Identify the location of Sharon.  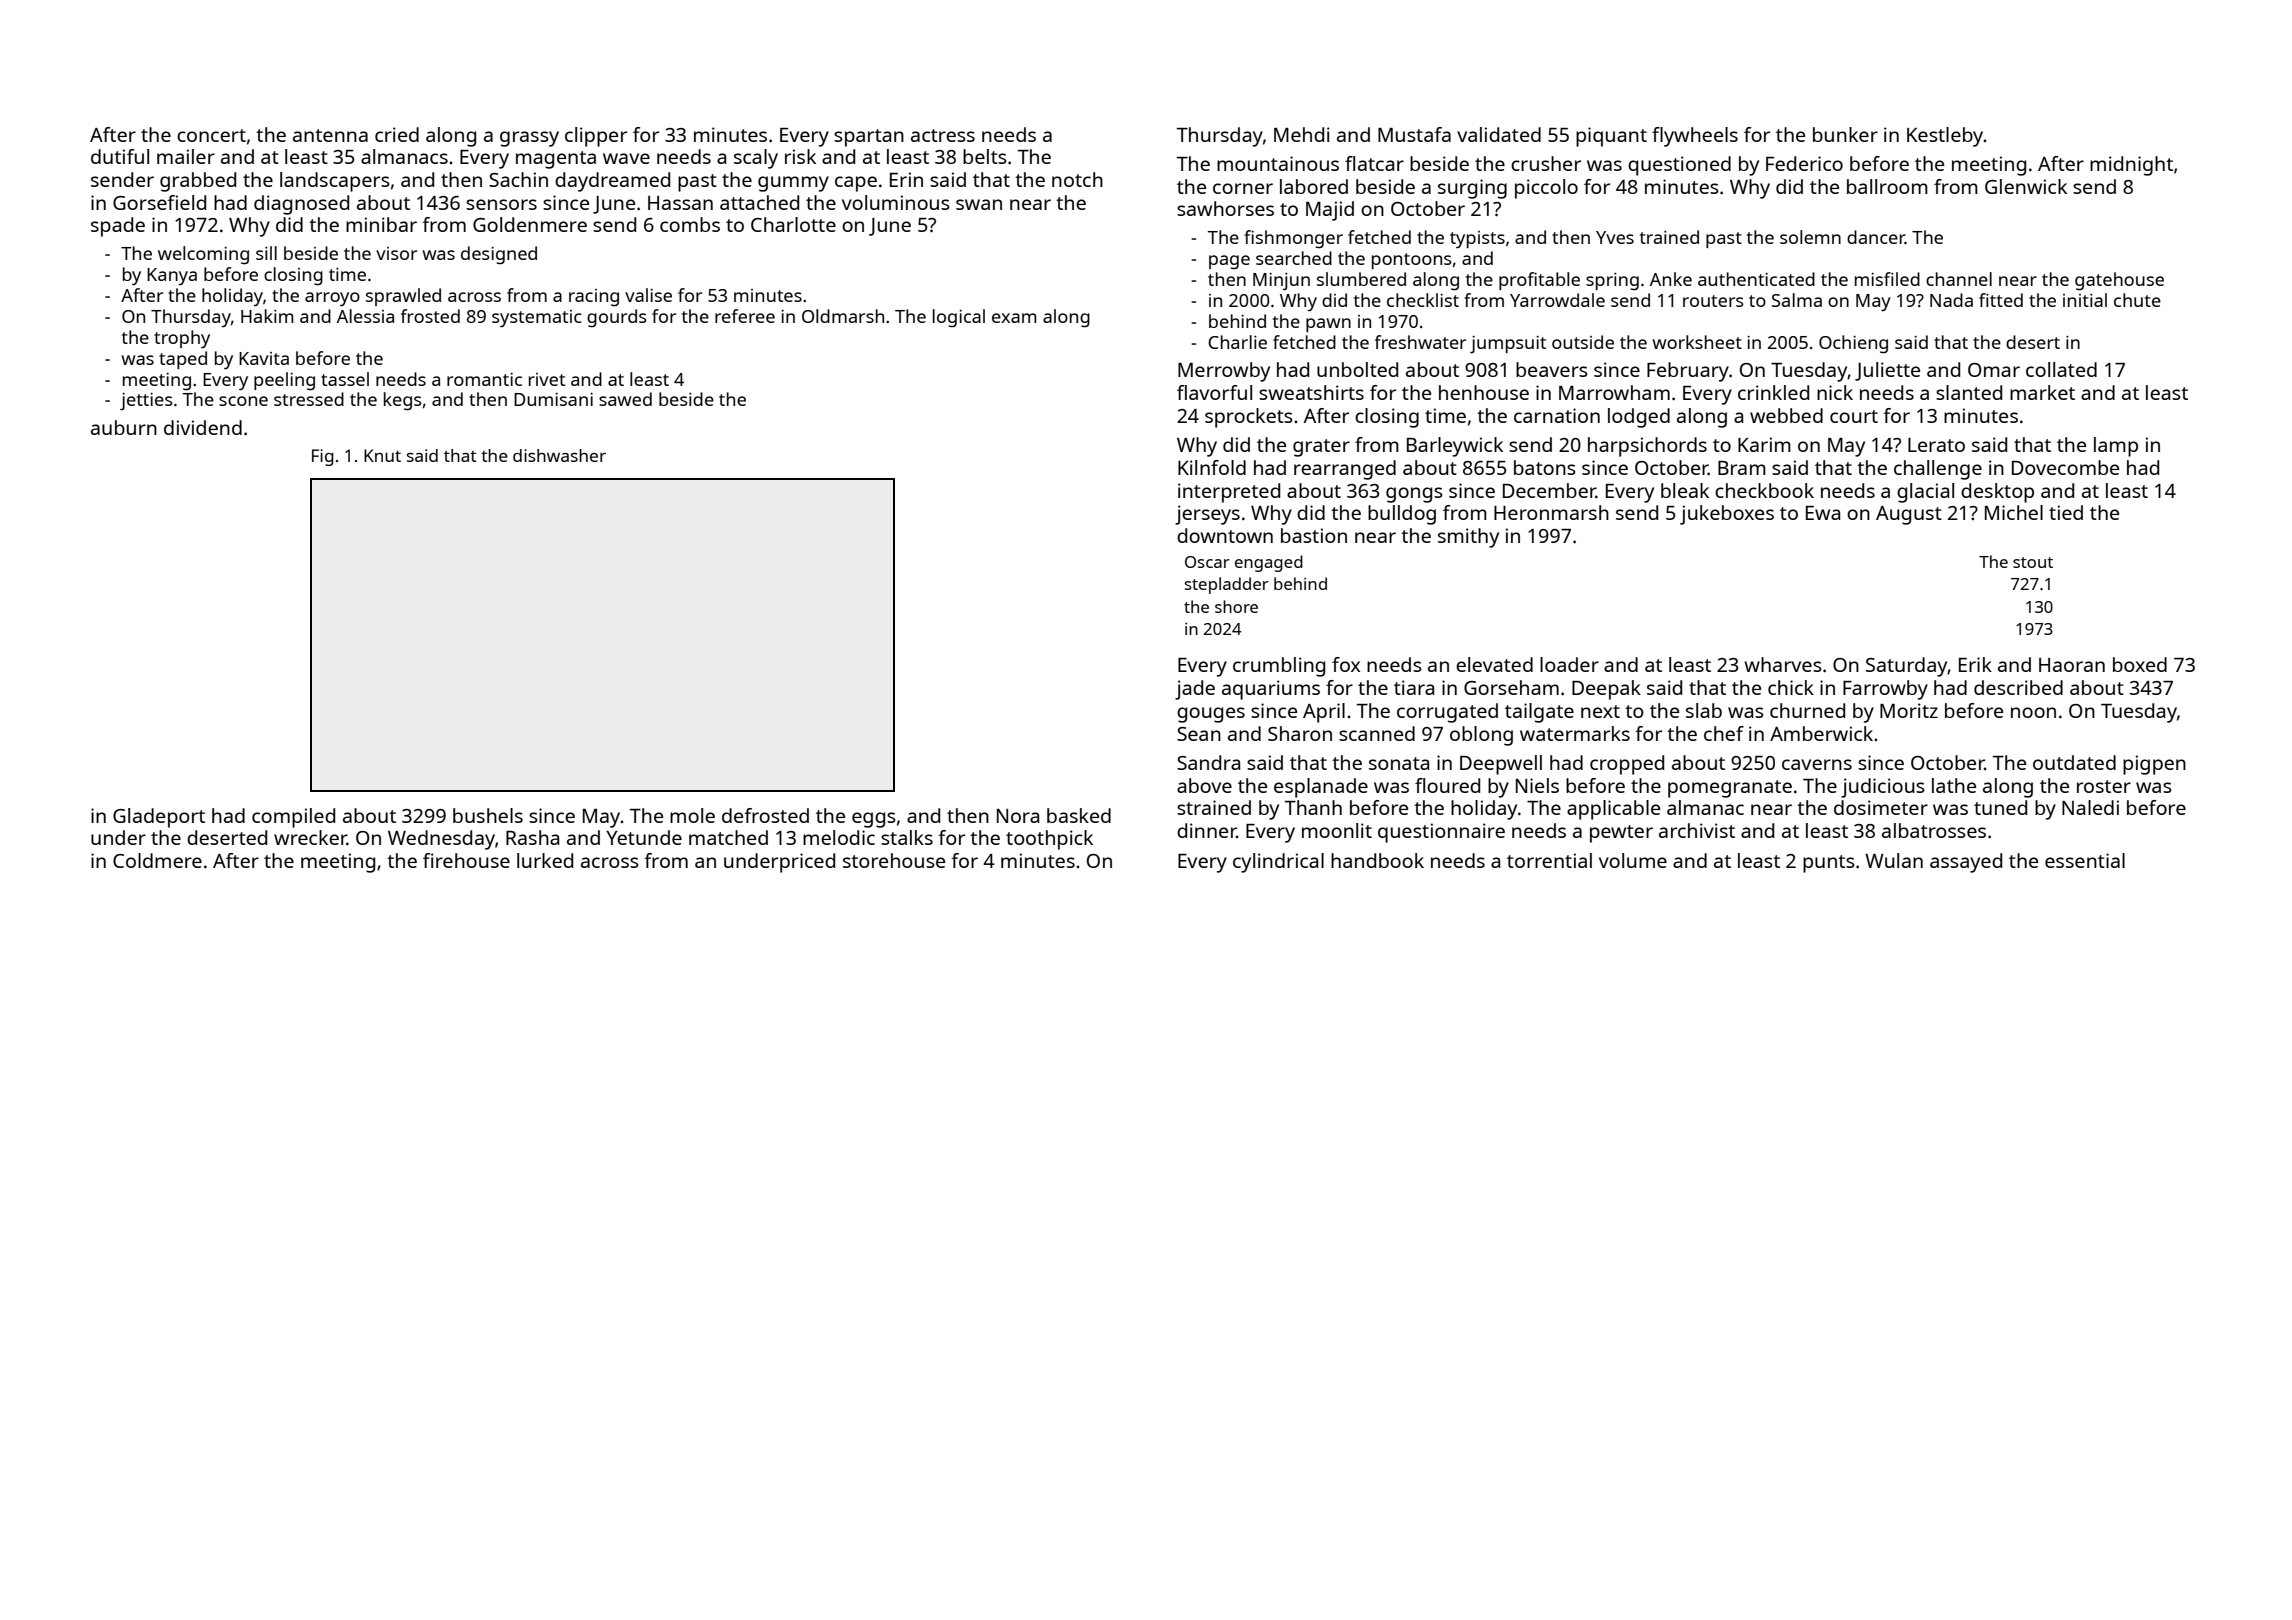
(1300, 733).
